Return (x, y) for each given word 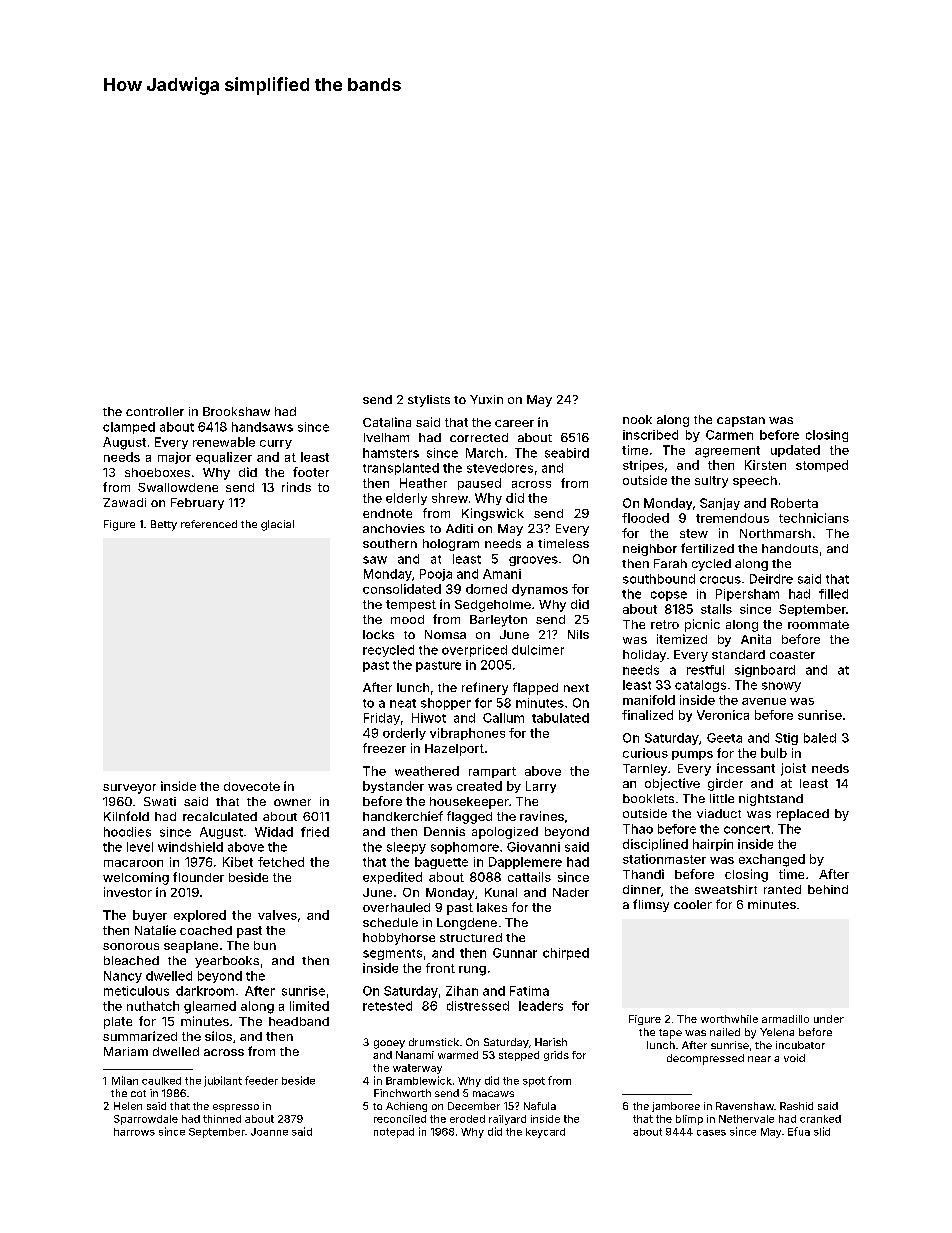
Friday (382, 719)
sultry (711, 482)
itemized (682, 639)
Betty (164, 525)
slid (822, 1131)
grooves (533, 561)
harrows (134, 1132)
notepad (394, 1133)
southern (390, 543)
